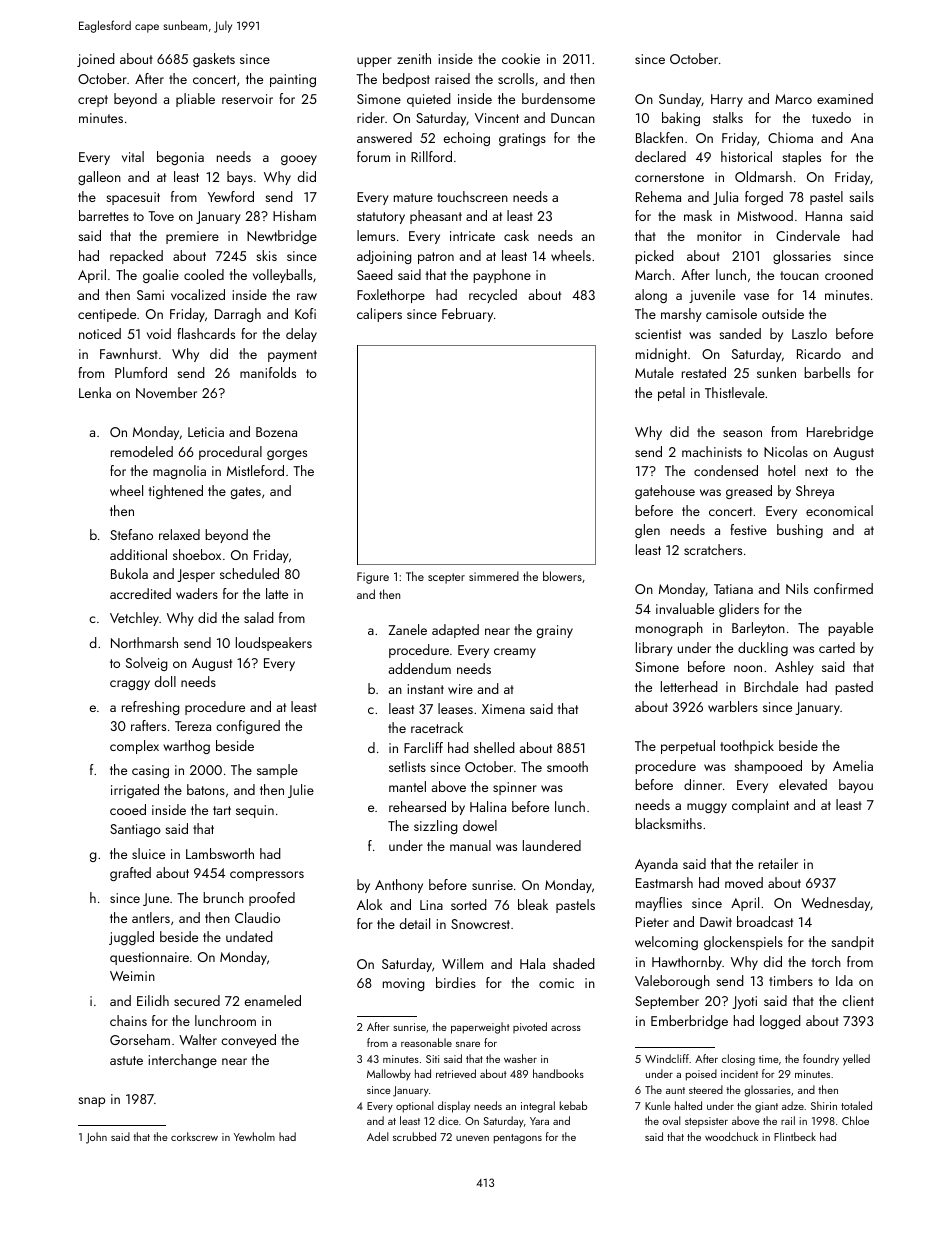 The height and width of the screenshot is (1233, 952). What do you see at coordinates (824, 216) in the screenshot?
I see `Hanna` at bounding box center [824, 216].
